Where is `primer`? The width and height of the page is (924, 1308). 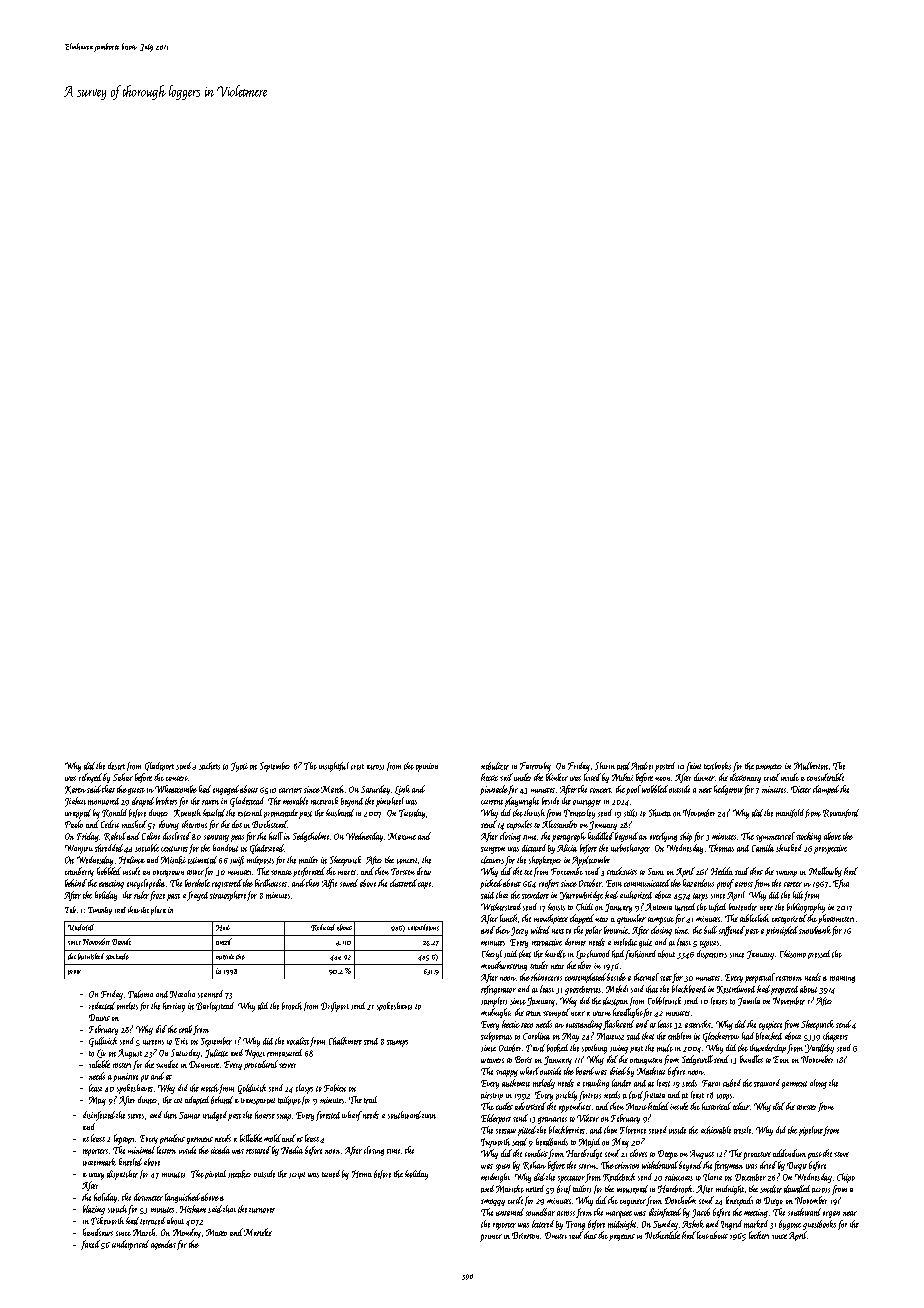 primer is located at coordinates (491, 1238).
